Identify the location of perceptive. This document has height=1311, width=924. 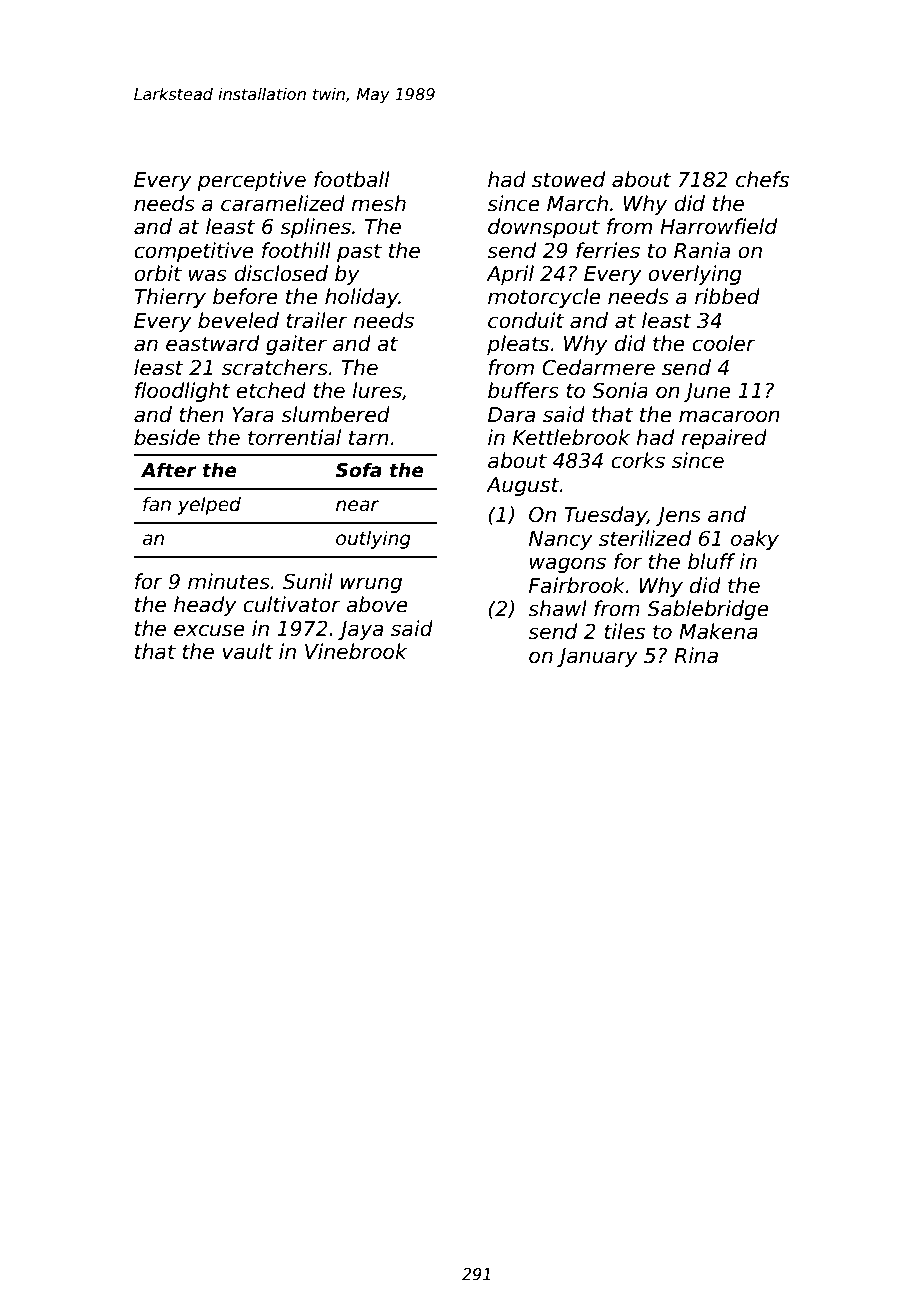
(251, 181).
